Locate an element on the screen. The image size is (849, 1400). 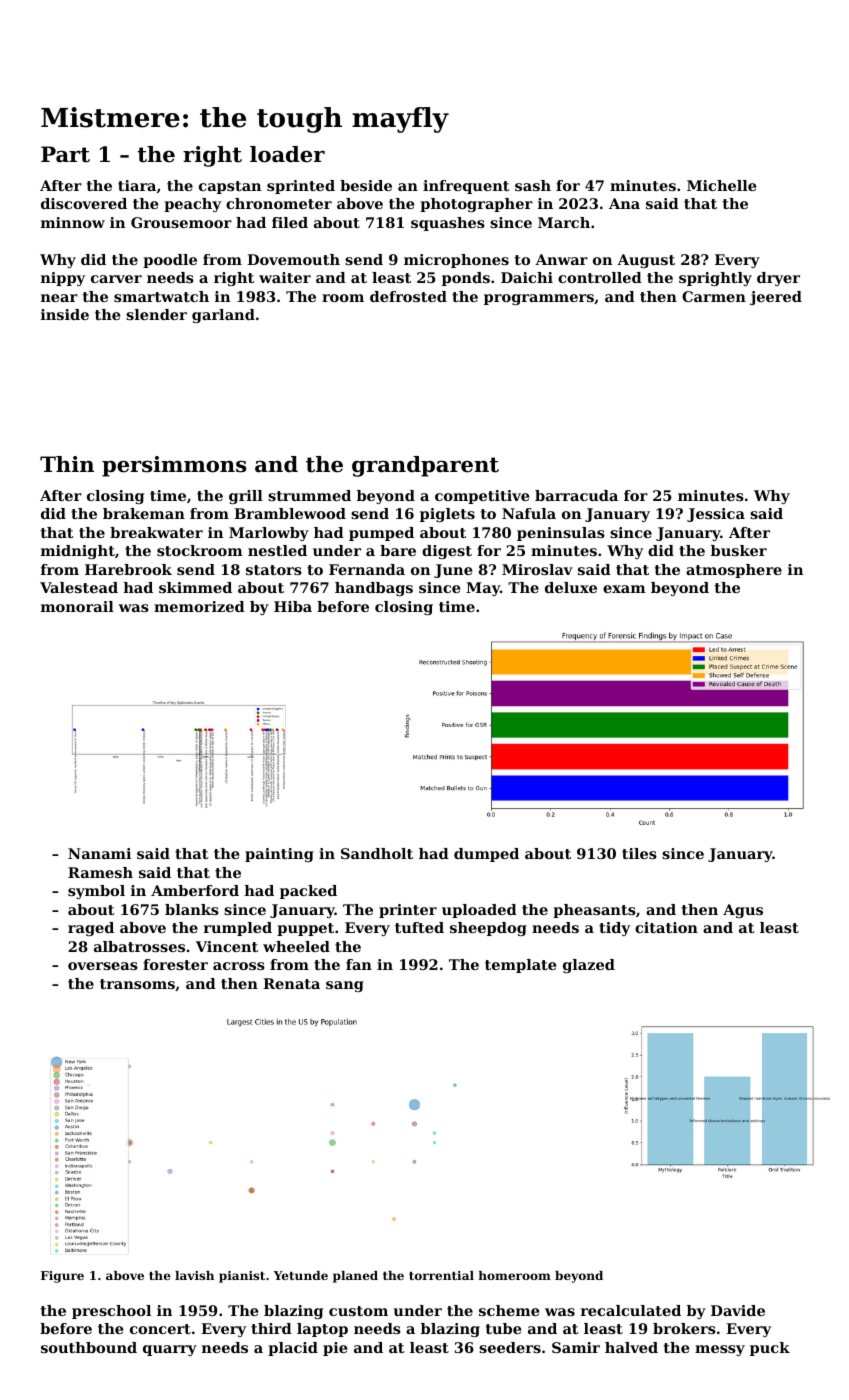
defrosted is located at coordinates (408, 296).
